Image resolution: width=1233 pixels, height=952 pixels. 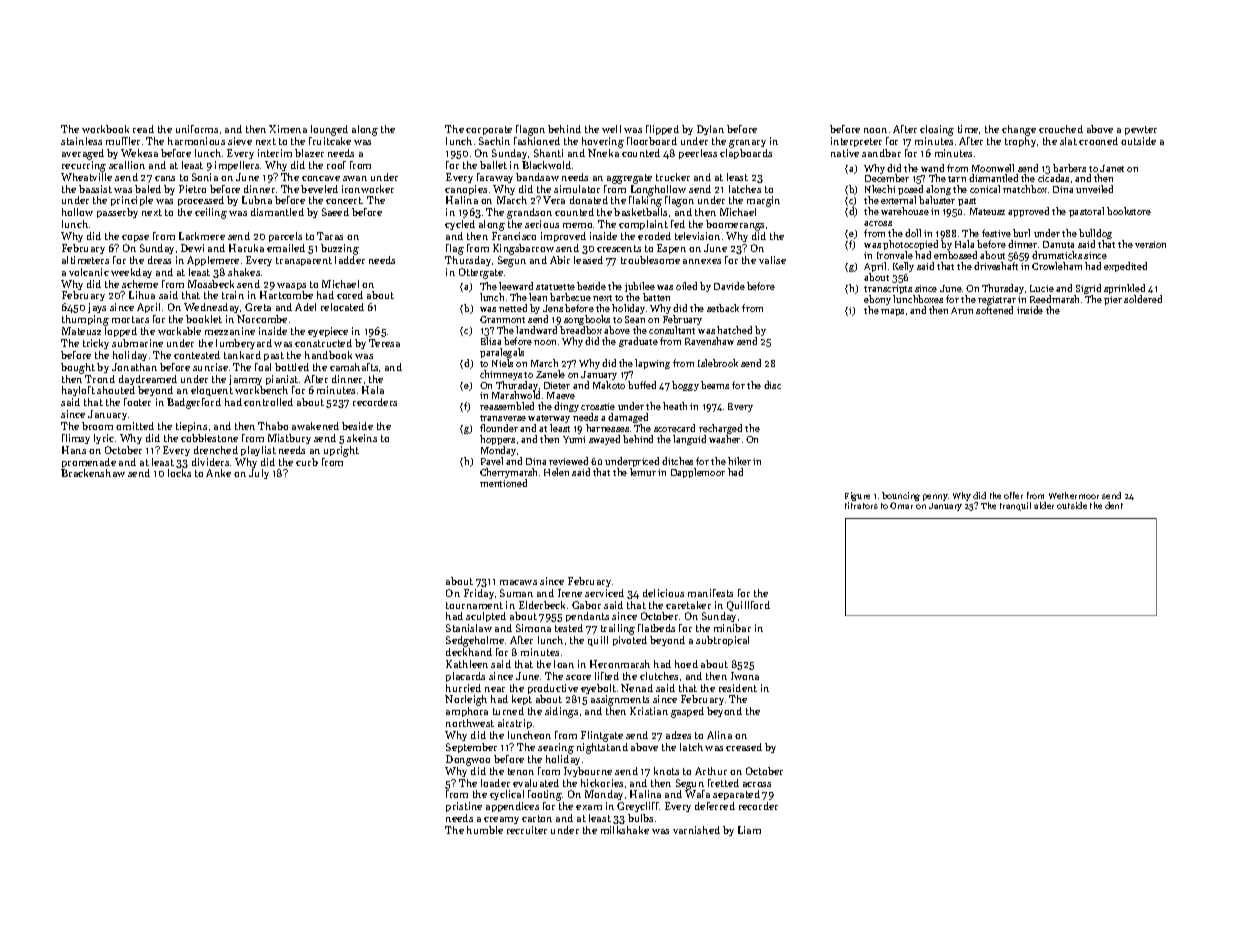 What do you see at coordinates (1141, 130) in the screenshot?
I see `pewter` at bounding box center [1141, 130].
